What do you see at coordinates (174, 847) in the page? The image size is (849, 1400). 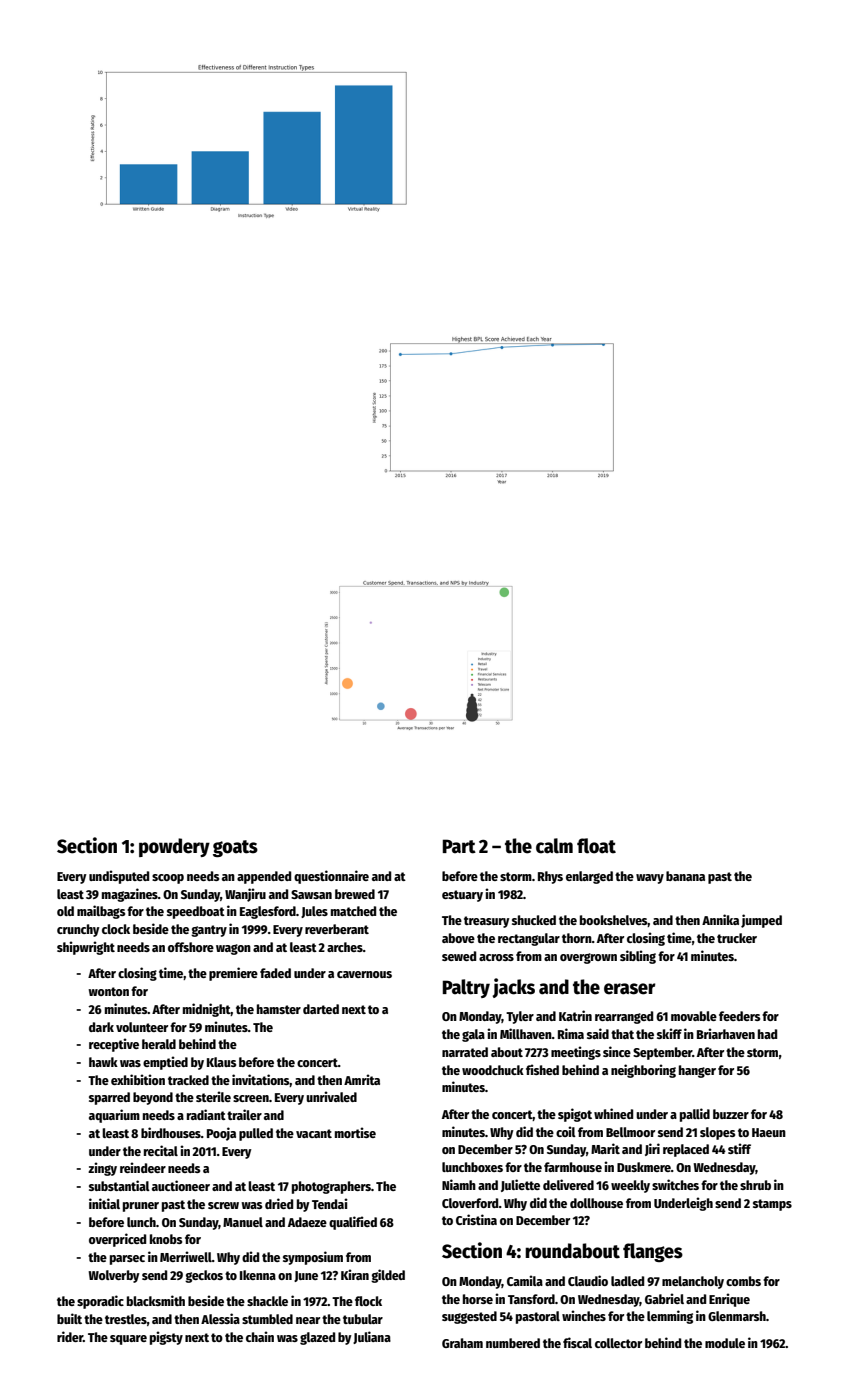 I see `powdery` at bounding box center [174, 847].
